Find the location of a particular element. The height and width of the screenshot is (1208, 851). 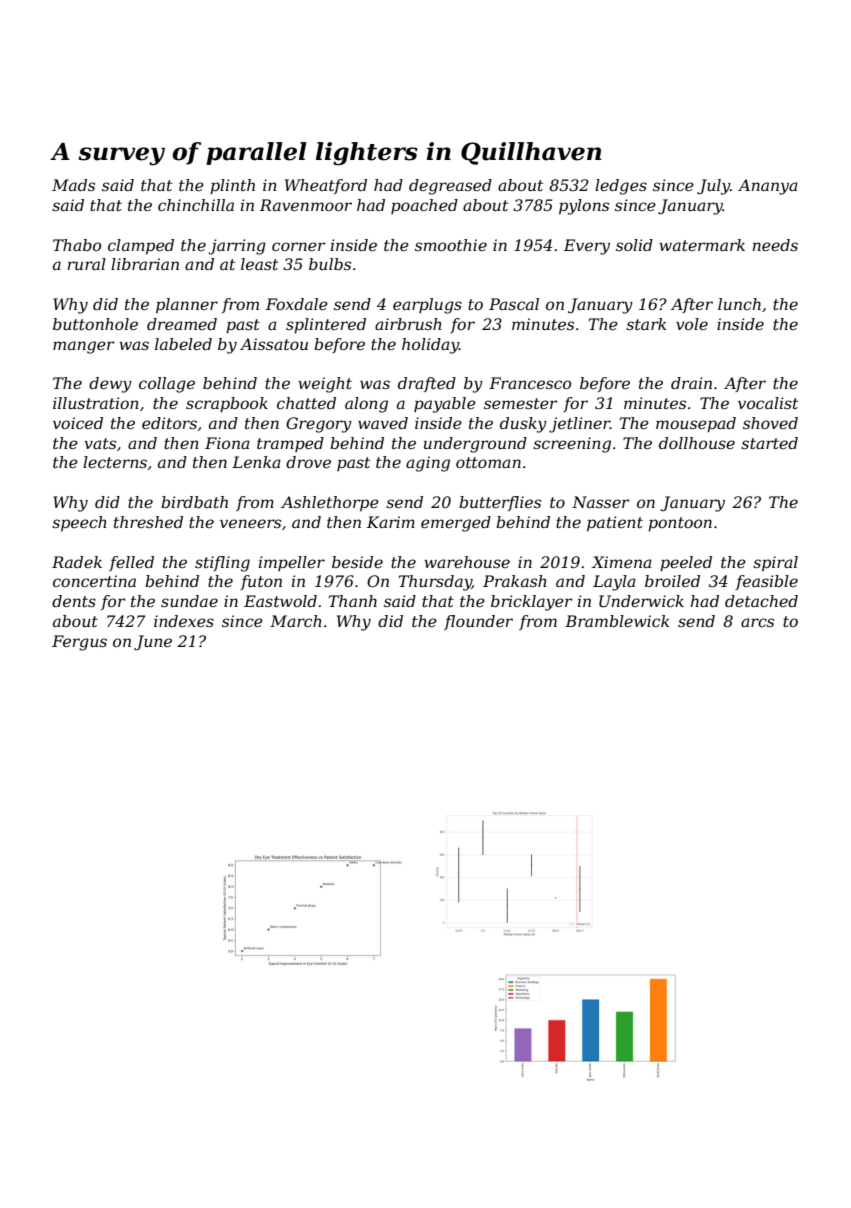

degreased is located at coordinates (450, 187).
